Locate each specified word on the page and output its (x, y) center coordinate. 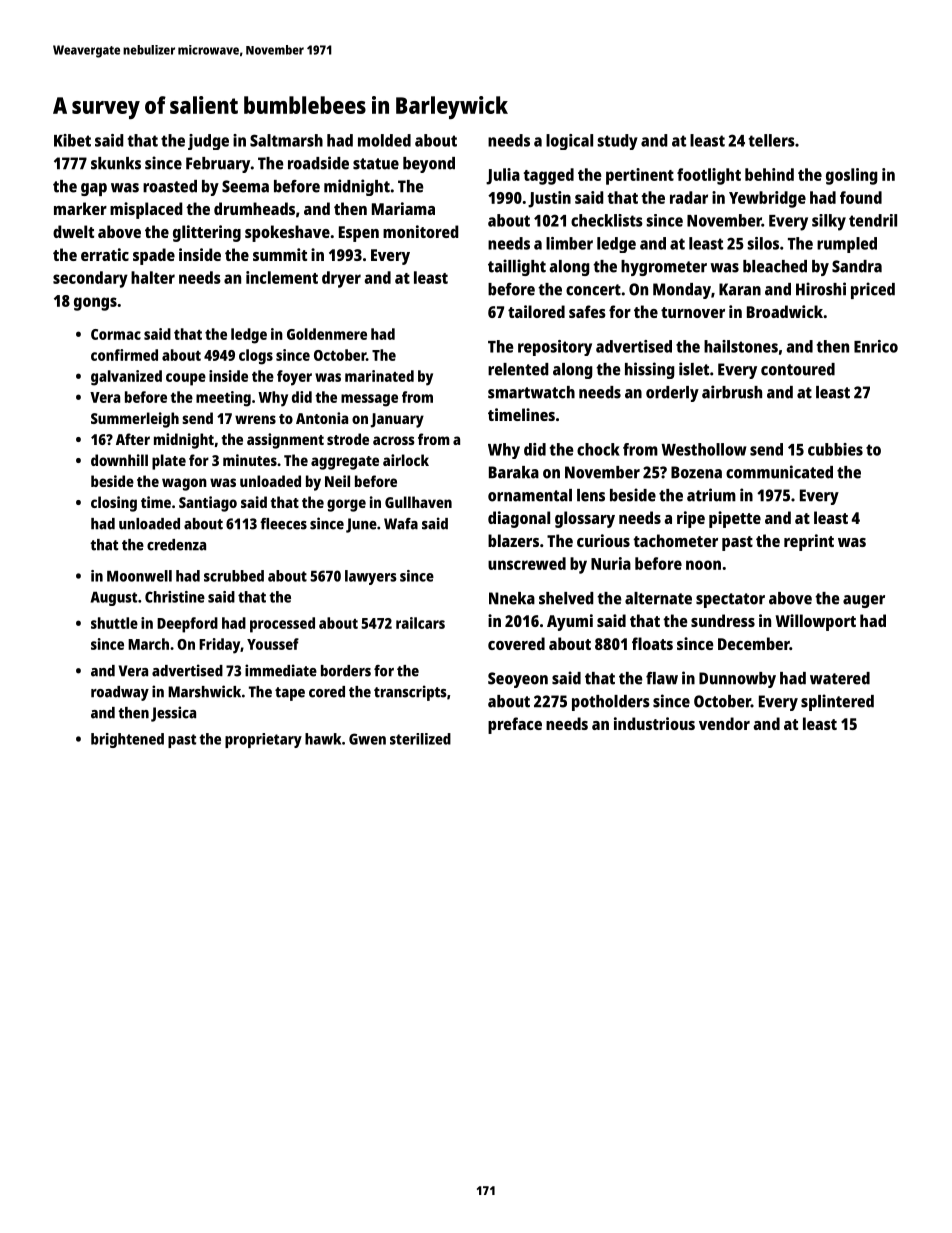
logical (569, 142)
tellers (772, 140)
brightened (127, 740)
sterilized (420, 739)
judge (208, 142)
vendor (724, 723)
